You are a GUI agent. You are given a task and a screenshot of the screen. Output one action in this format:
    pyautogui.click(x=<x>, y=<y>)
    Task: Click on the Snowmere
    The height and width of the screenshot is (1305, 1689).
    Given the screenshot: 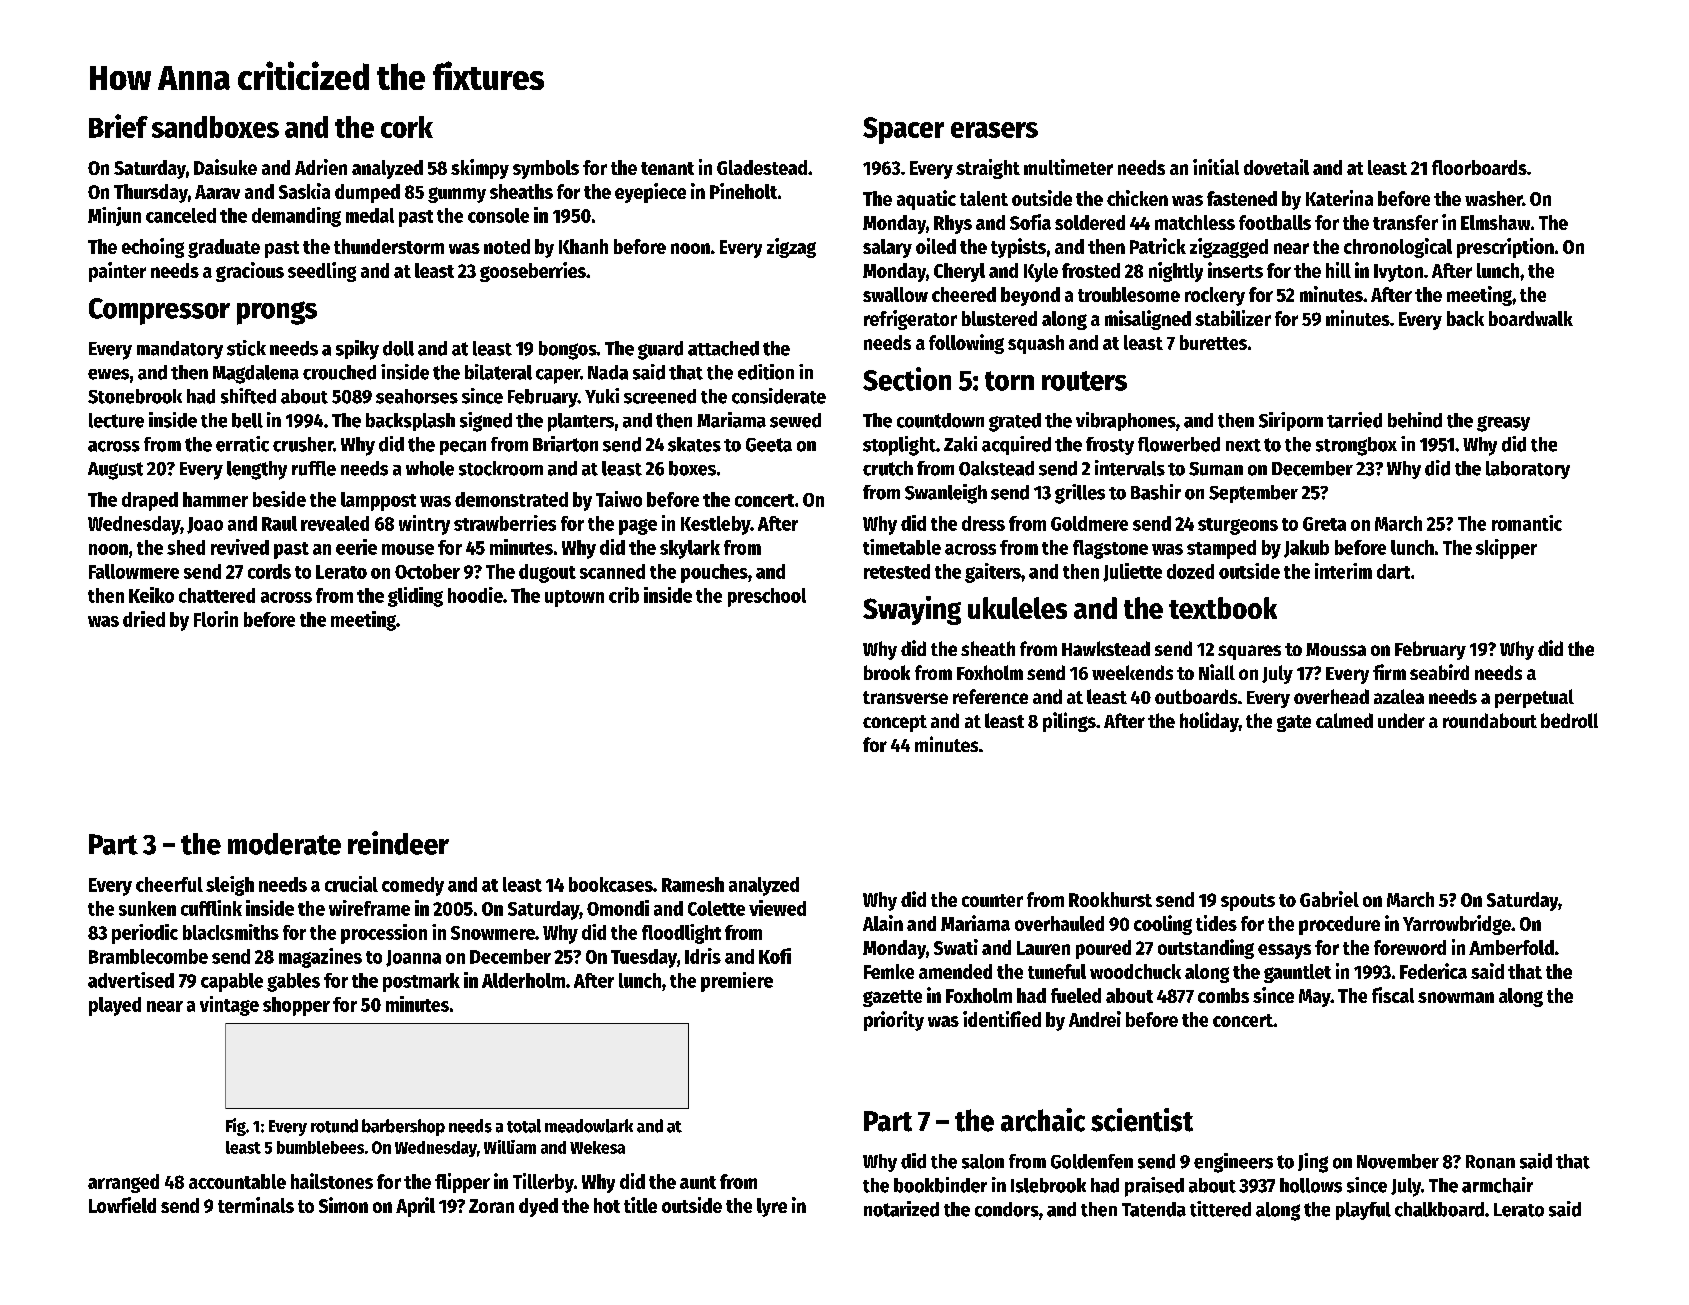 What is the action you would take?
    pyautogui.click(x=493, y=933)
